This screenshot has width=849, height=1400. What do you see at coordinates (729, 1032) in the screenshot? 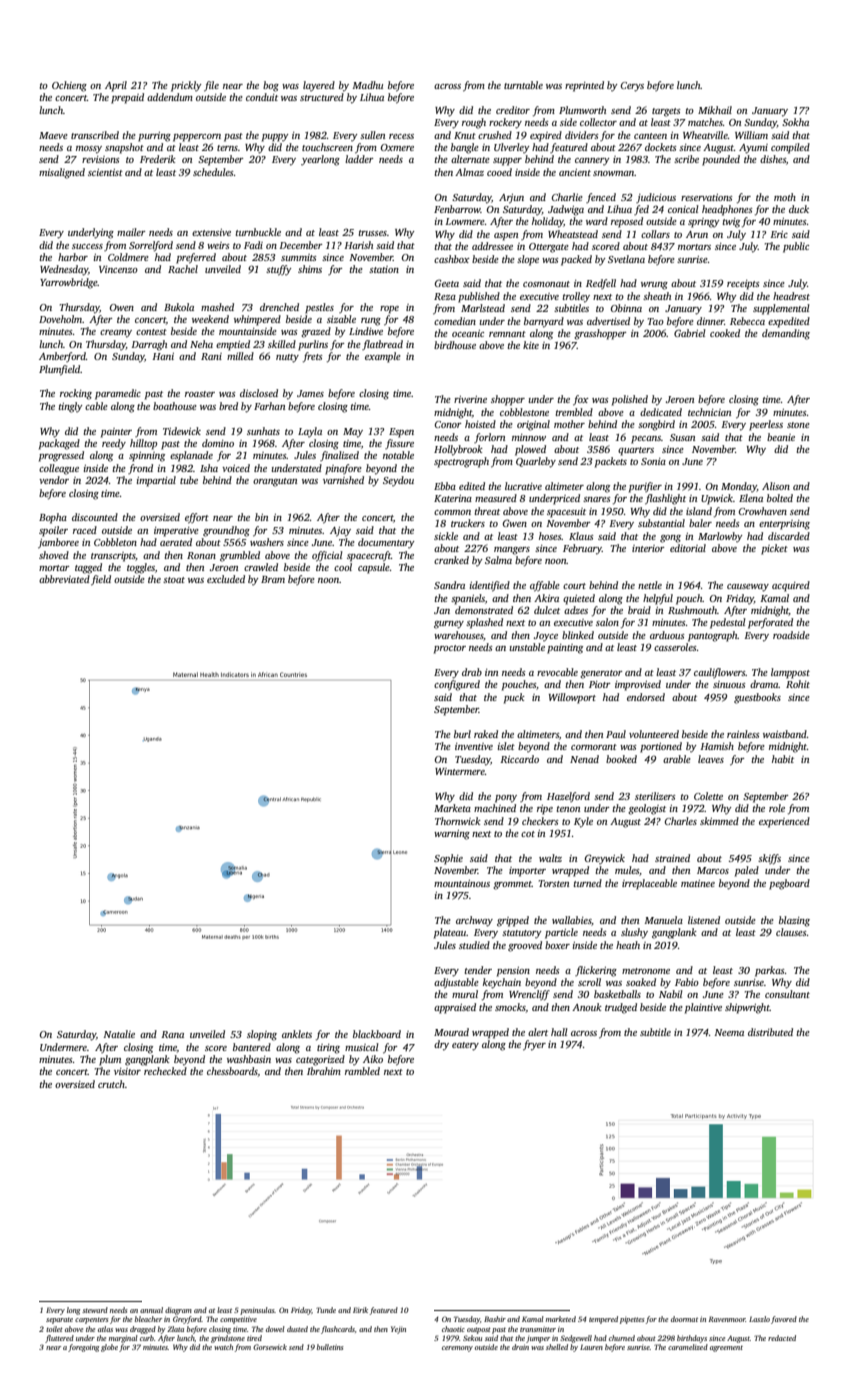
I see `Neema` at bounding box center [729, 1032].
